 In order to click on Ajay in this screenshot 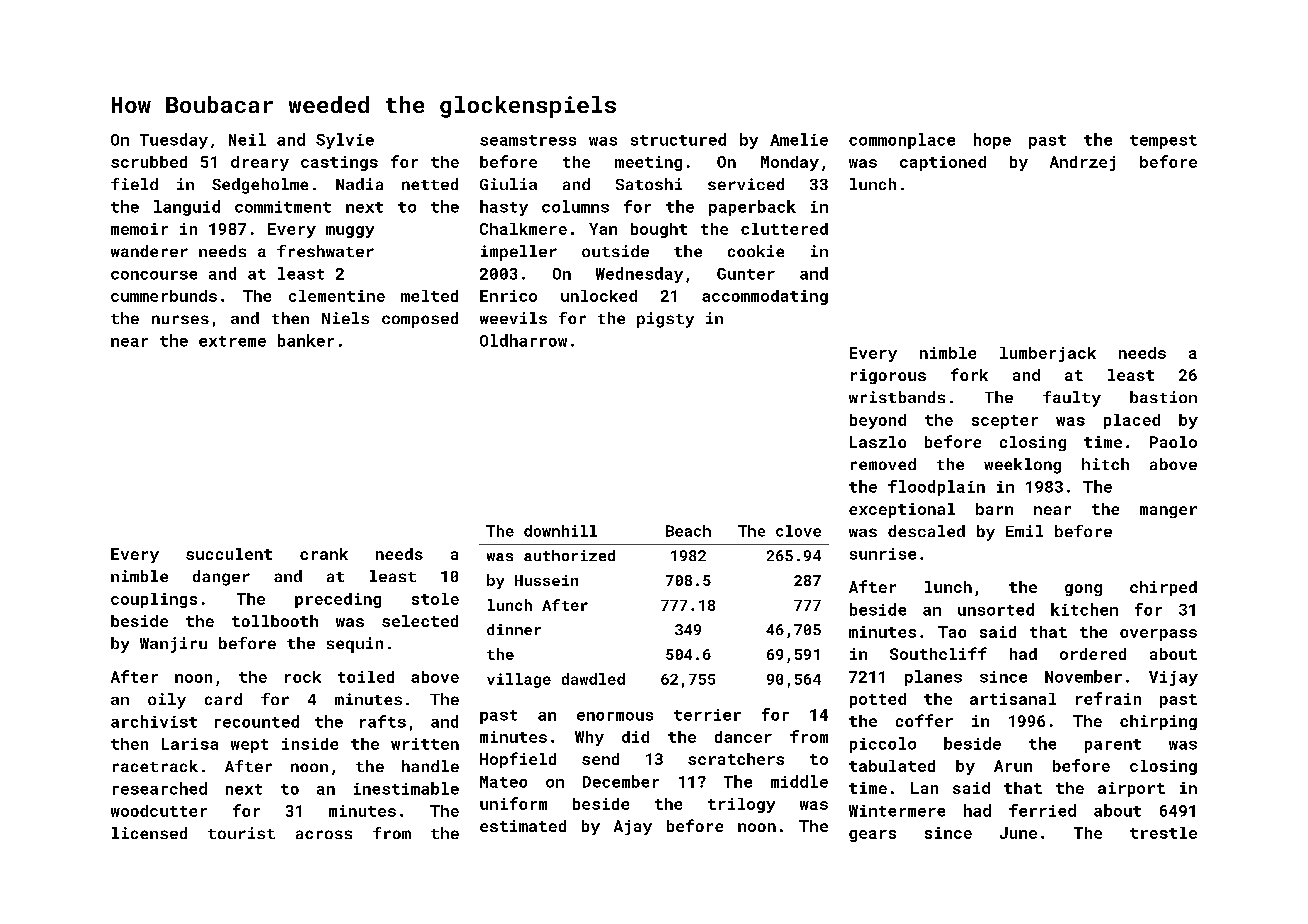, I will do `click(633, 827)`.
